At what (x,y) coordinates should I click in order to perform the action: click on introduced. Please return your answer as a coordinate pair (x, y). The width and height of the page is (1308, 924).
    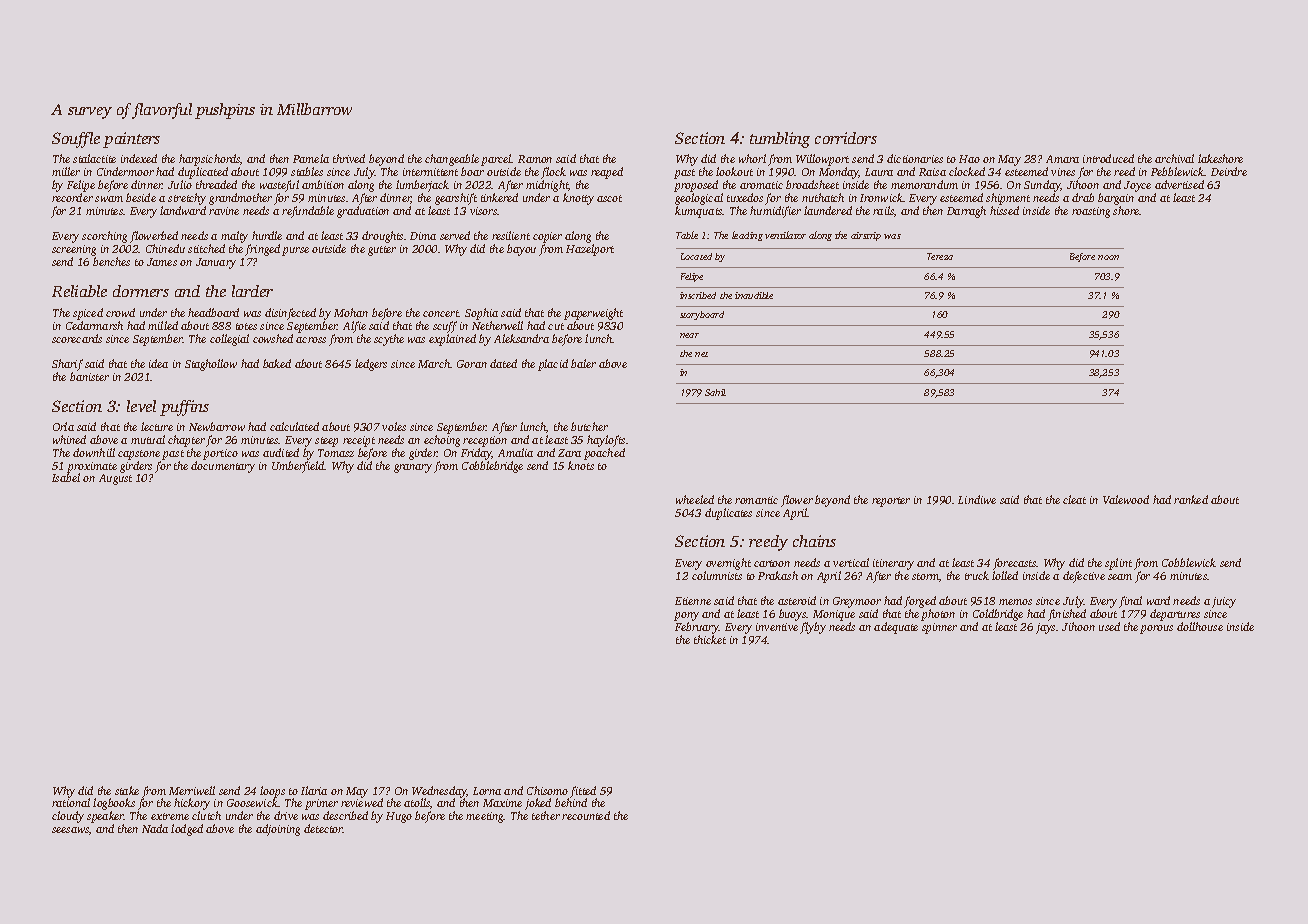
    Looking at the image, I should click on (1108, 158).
